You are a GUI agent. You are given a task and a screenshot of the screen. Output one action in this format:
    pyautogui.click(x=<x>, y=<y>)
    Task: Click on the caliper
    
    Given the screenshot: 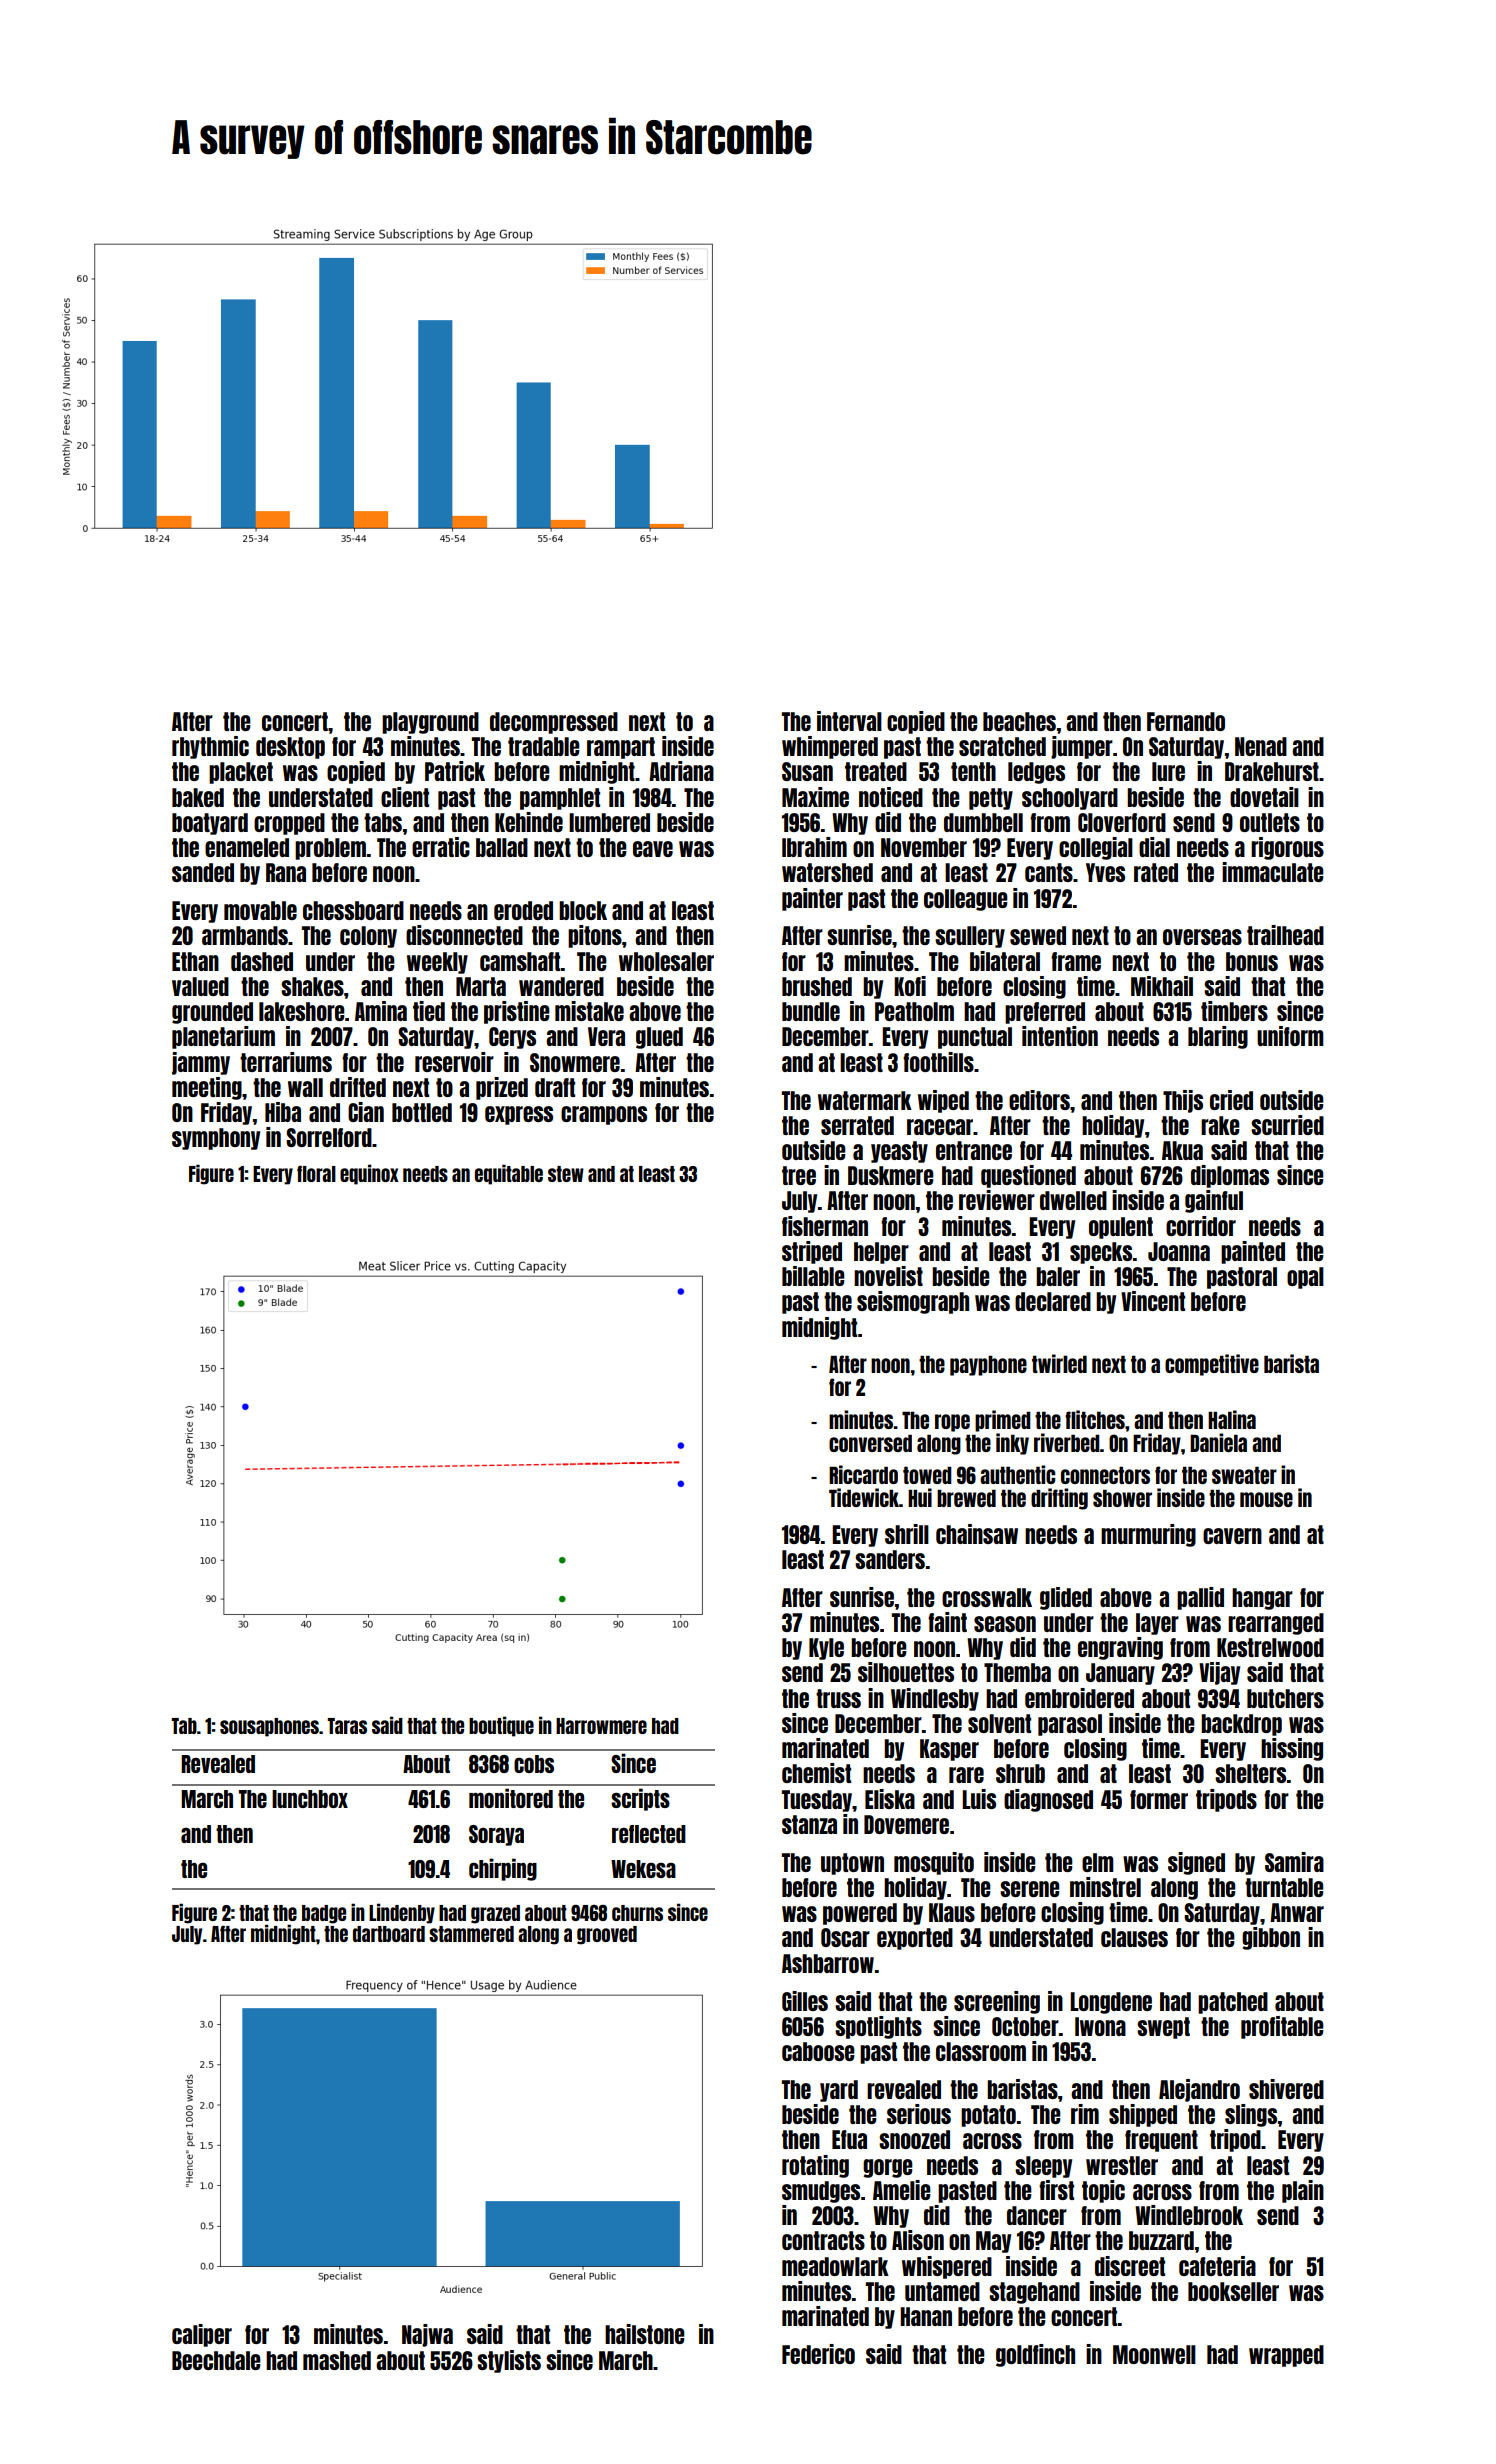 What is the action you would take?
    pyautogui.click(x=202, y=2335)
